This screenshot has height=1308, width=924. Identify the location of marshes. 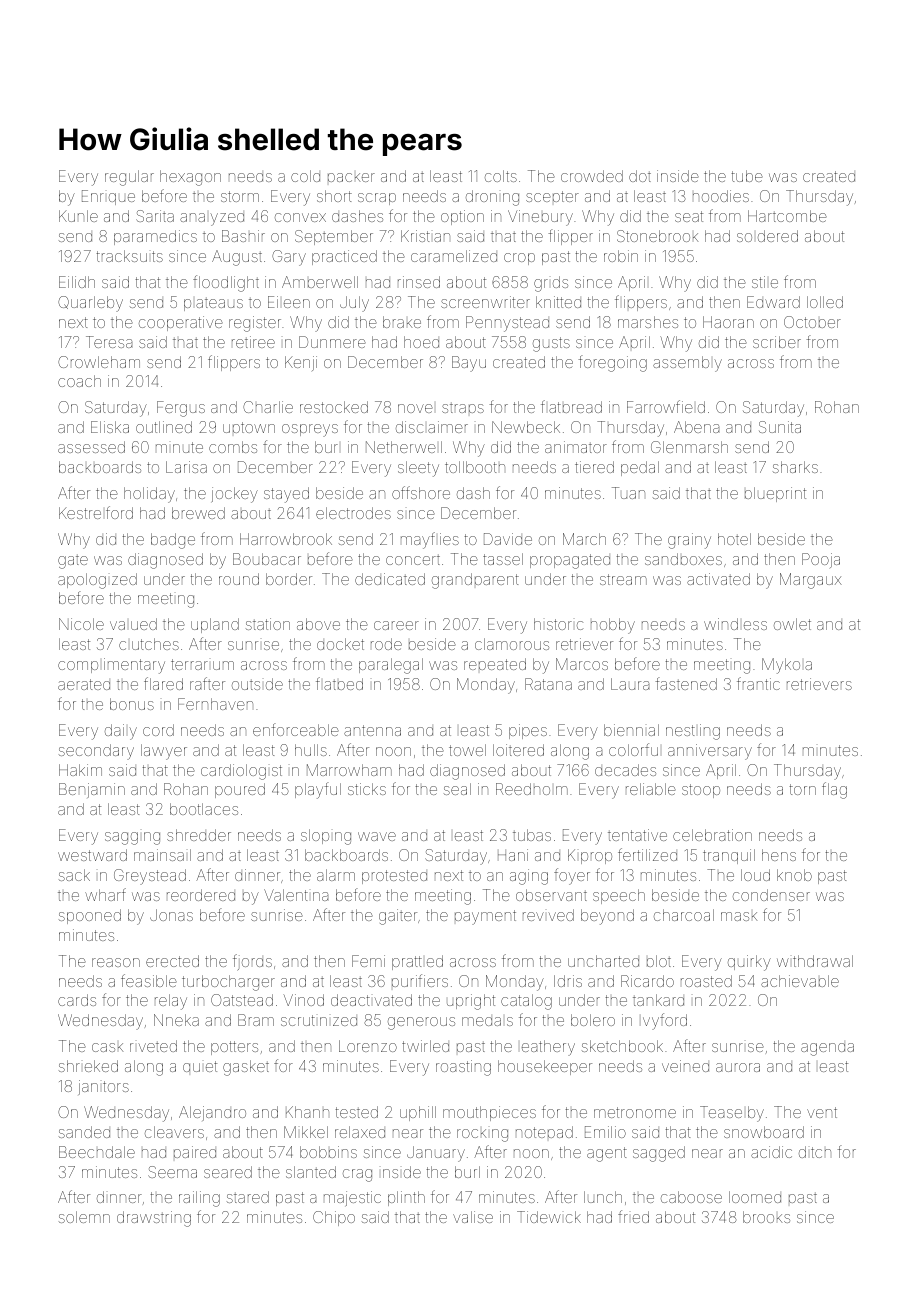
(648, 322).
